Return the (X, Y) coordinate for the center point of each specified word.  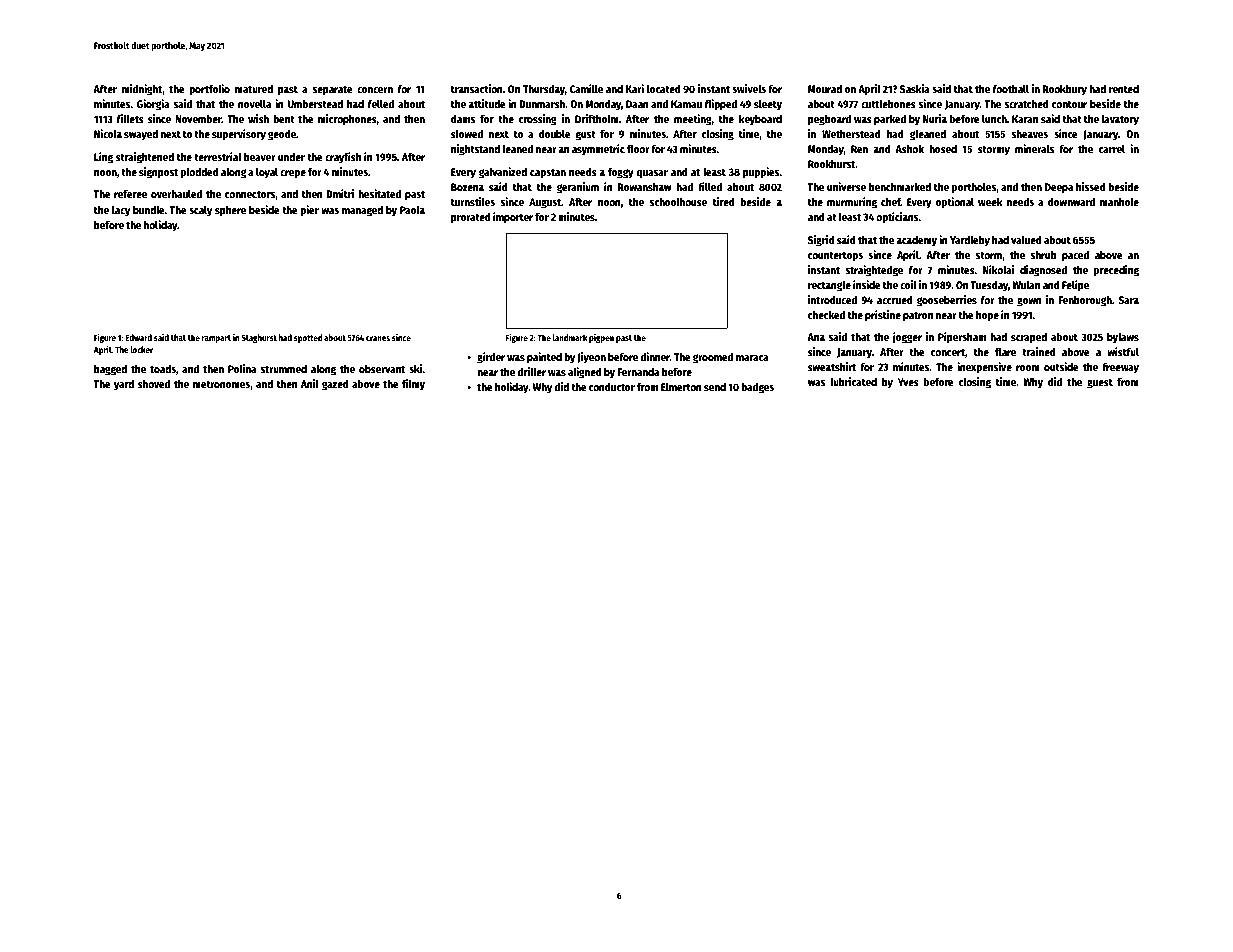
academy (916, 241)
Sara (1129, 300)
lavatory (1120, 120)
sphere (230, 211)
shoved (154, 384)
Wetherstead (851, 134)
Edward (138, 337)
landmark (570, 337)
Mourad (825, 89)
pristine (883, 316)
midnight (142, 90)
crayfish (343, 158)
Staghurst (259, 338)
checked (826, 315)
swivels (749, 88)
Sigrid (821, 241)
